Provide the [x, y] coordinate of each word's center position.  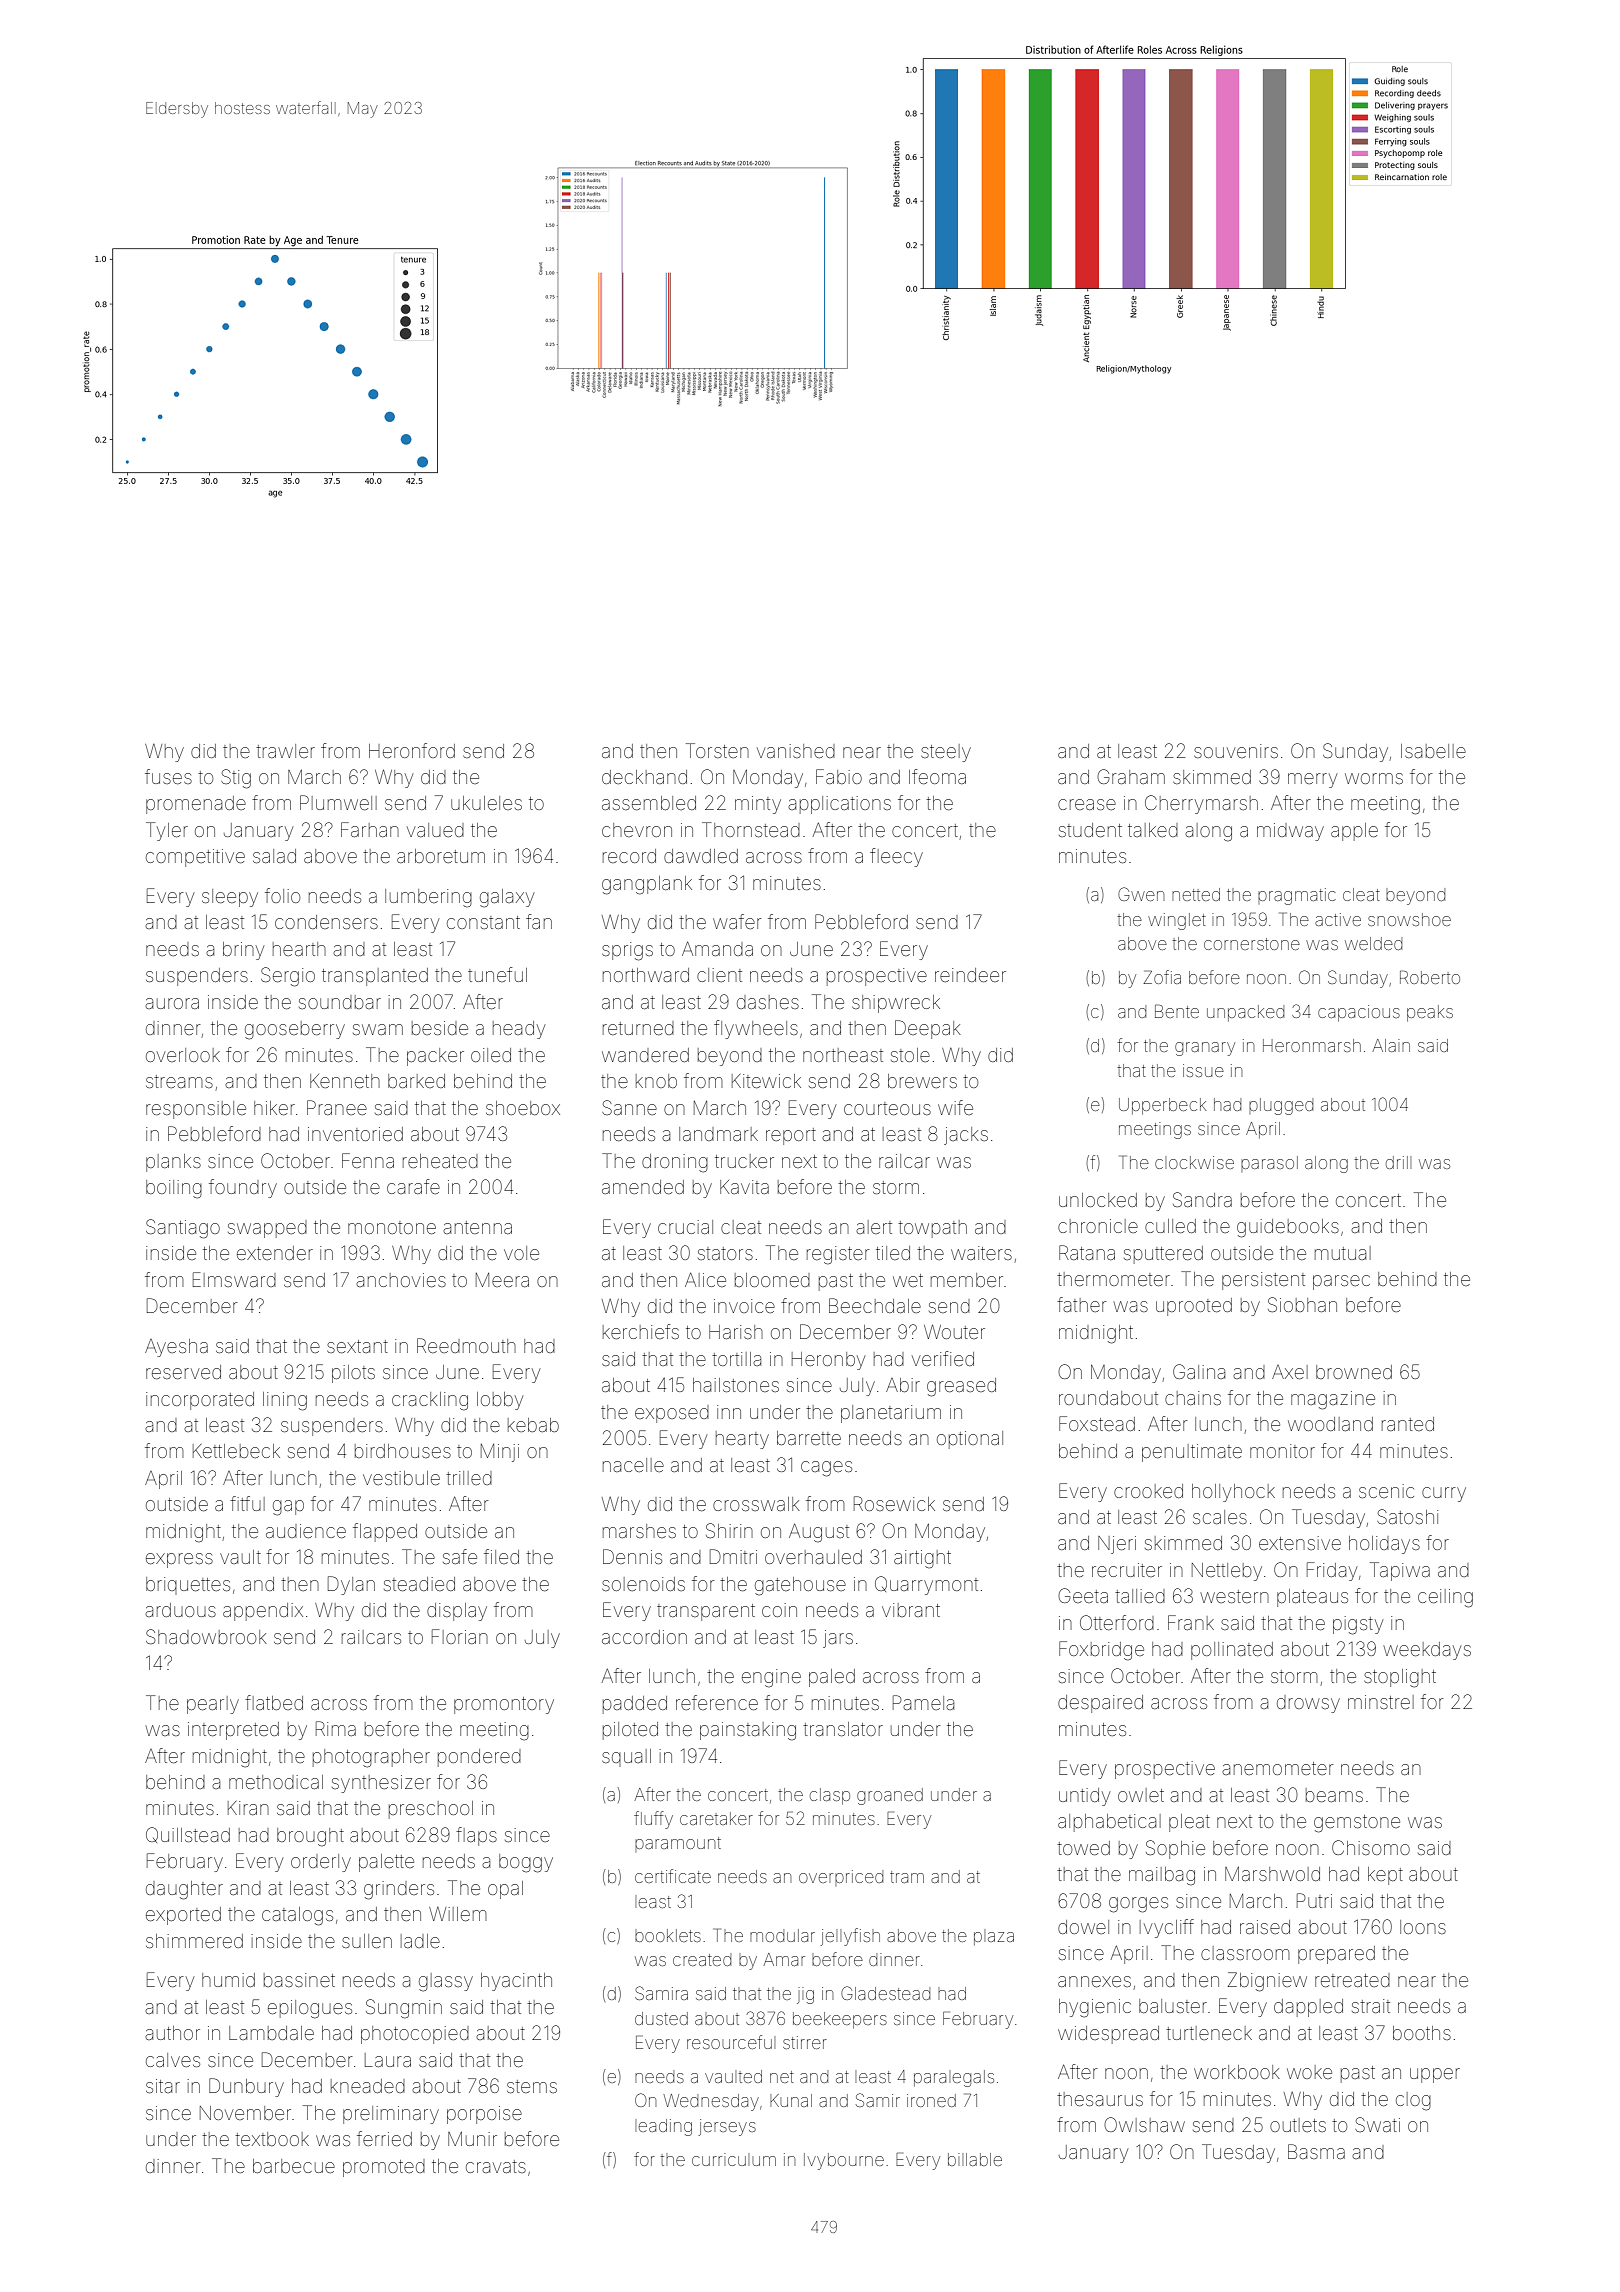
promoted [384, 2168]
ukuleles [486, 803]
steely [946, 753]
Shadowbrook [206, 1636]
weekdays [1427, 1651]
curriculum [734, 2159]
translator [843, 1729]
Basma [1316, 2151]
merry [1312, 780]
